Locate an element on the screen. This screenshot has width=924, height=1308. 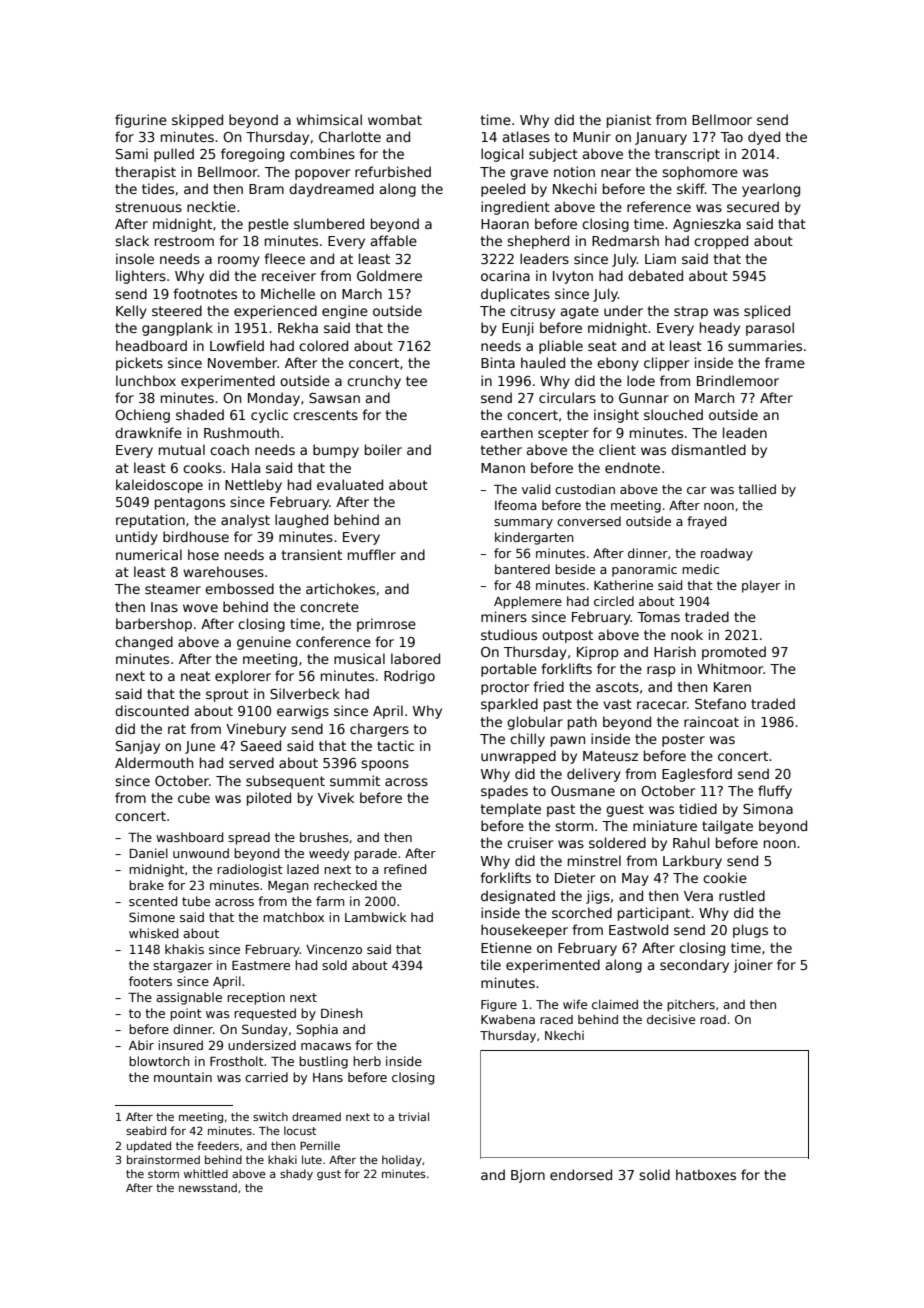
Nettleby is located at coordinates (253, 486).
